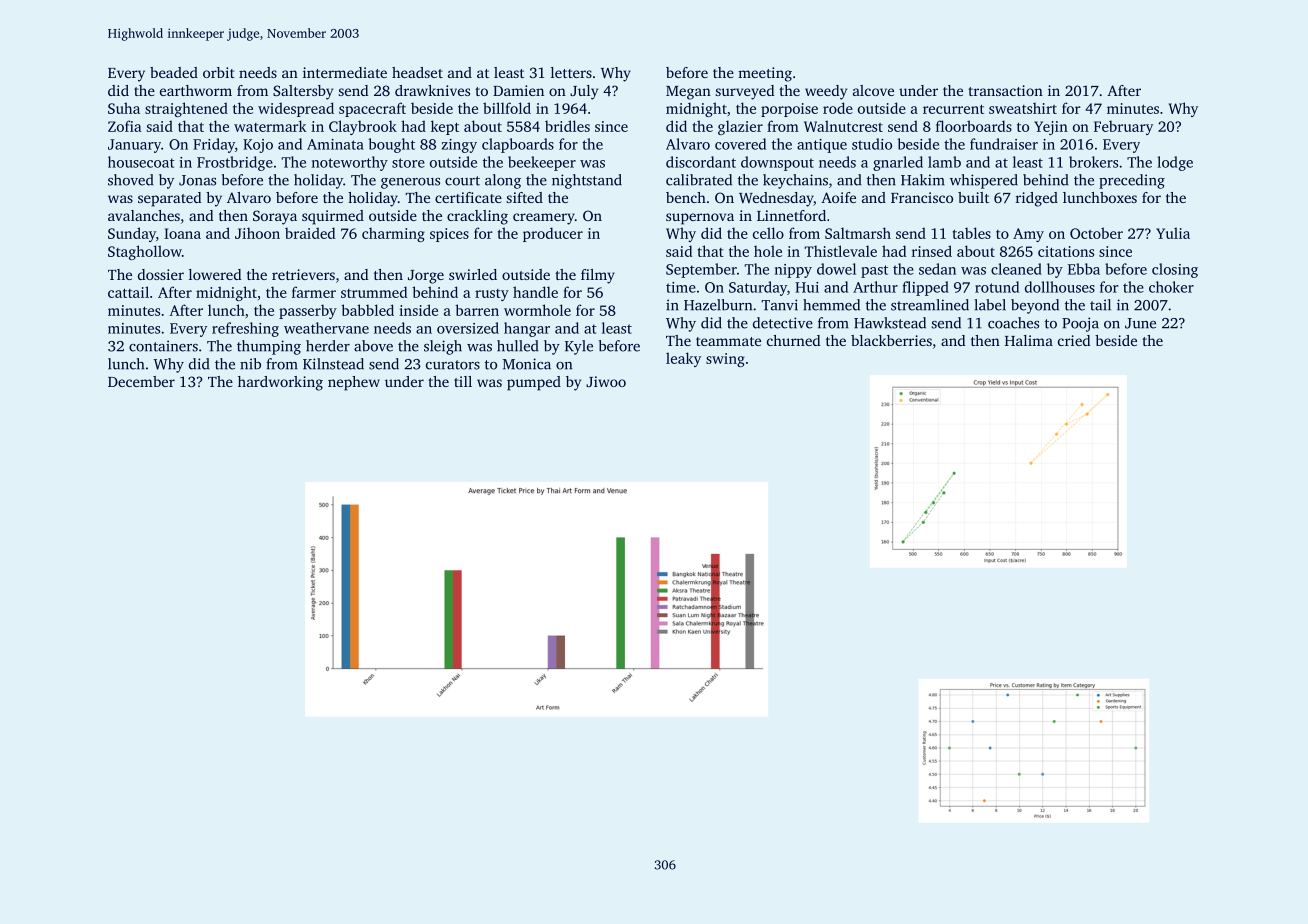  What do you see at coordinates (571, 72) in the screenshot?
I see `letters` at bounding box center [571, 72].
